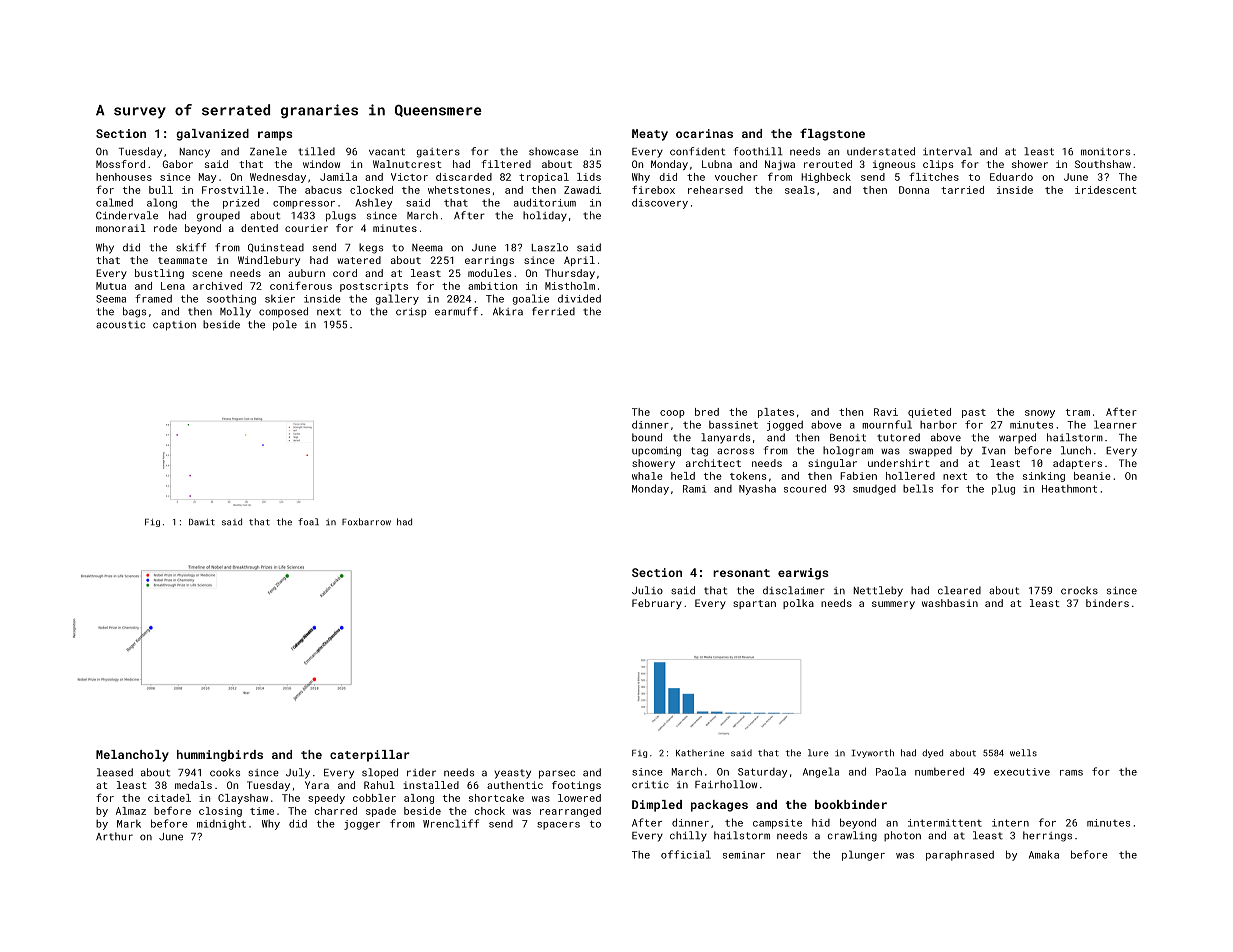  What do you see at coordinates (165, 228) in the document?
I see `rode` at bounding box center [165, 228].
